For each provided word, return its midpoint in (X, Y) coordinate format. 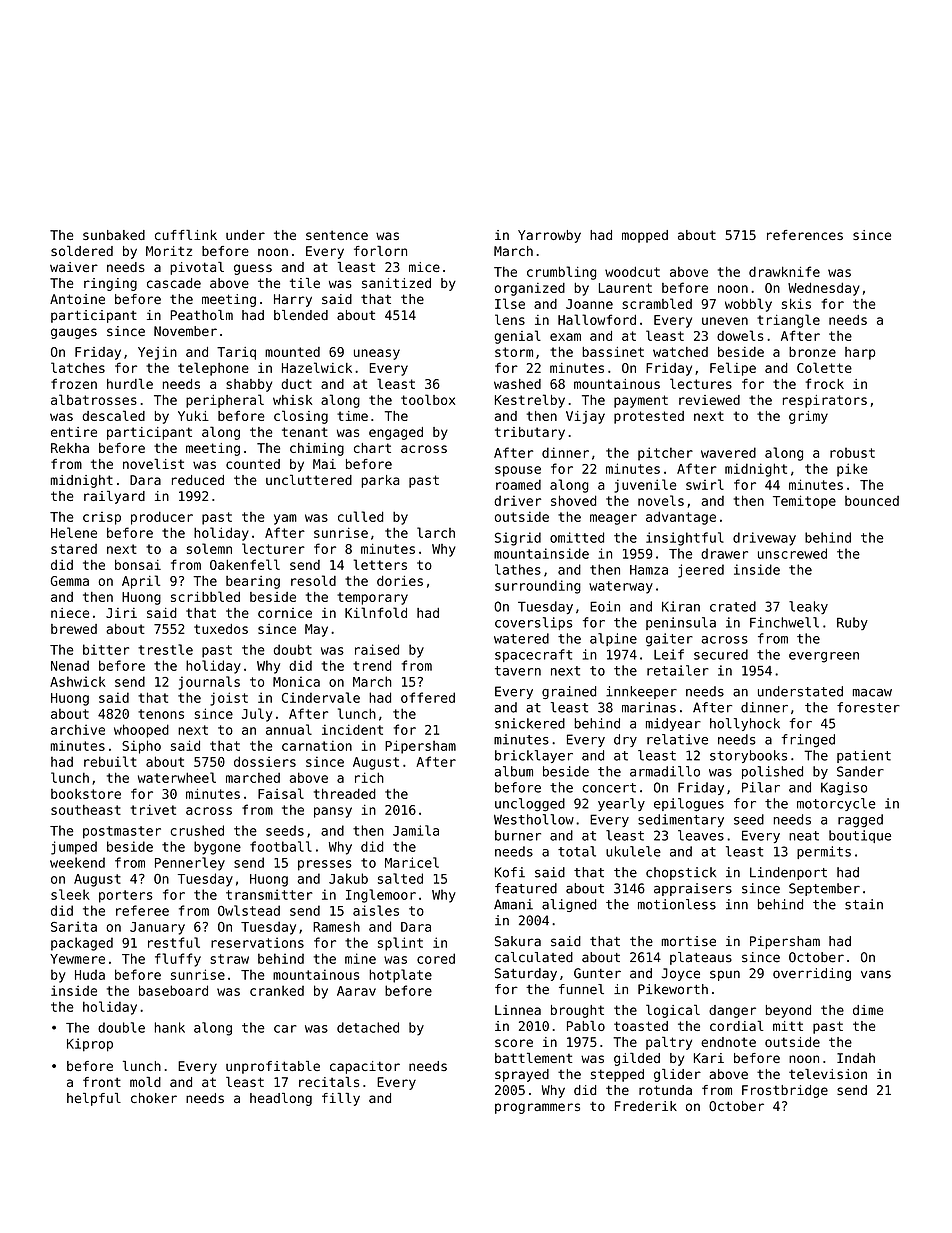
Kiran (681, 606)
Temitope (804, 502)
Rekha (70, 448)
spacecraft (533, 655)
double (121, 1027)
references (805, 235)
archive (78, 729)
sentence (337, 235)
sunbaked (114, 235)
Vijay (585, 417)
